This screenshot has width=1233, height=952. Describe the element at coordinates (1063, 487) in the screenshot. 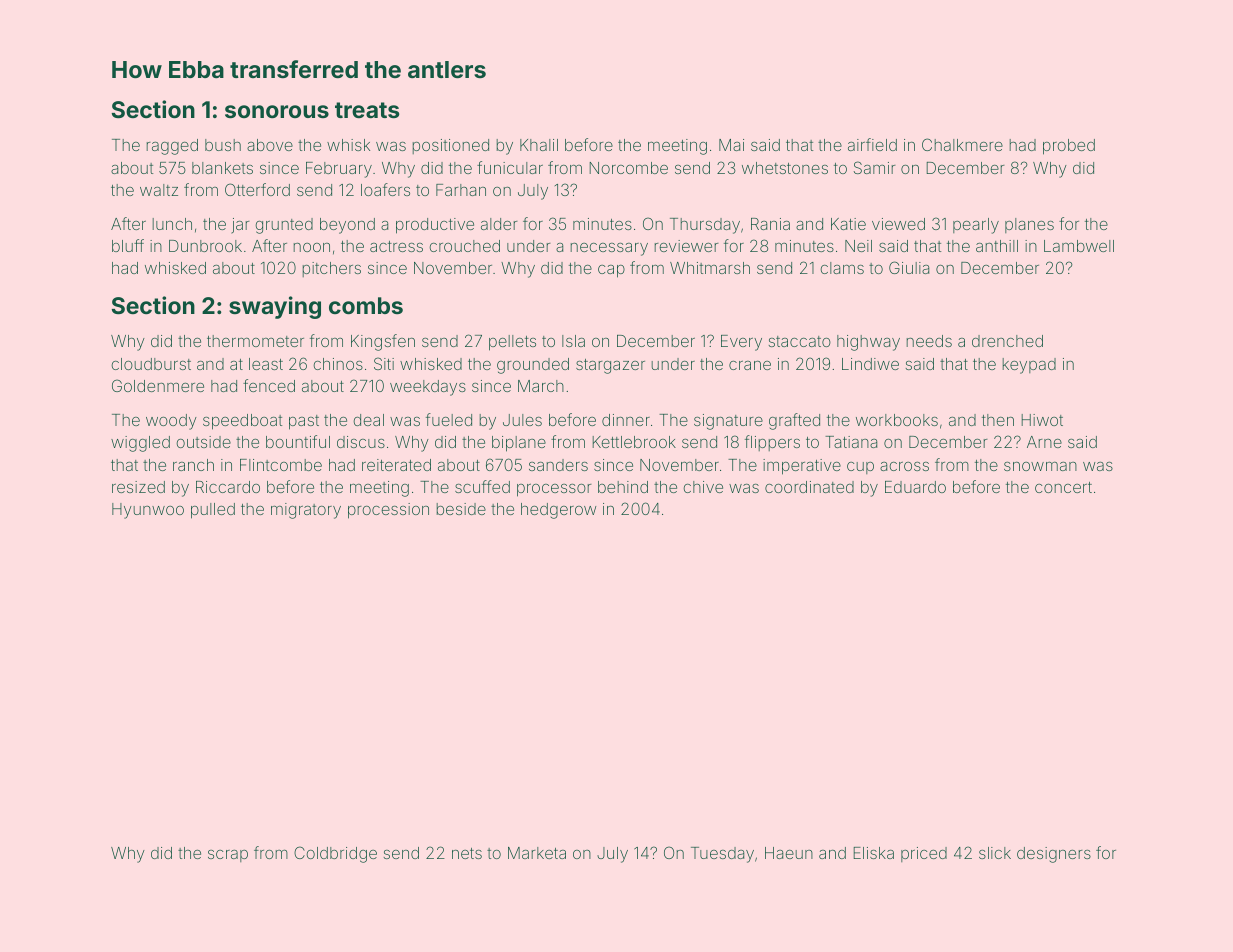

I see `concert` at that location.
